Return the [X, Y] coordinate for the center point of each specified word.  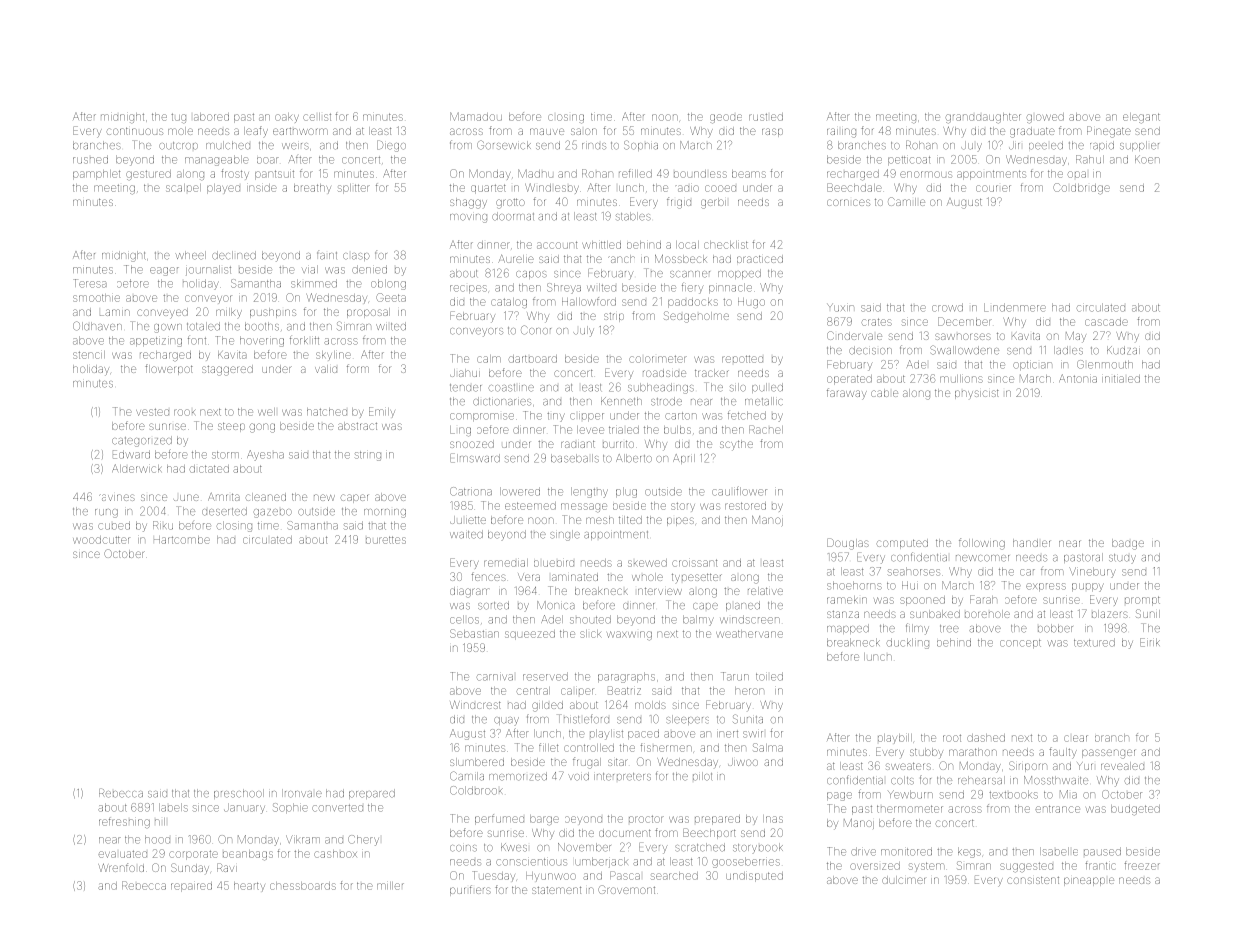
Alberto [634, 458]
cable [884, 393]
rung [106, 513]
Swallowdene [964, 350]
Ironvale [302, 793]
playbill [895, 738]
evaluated [122, 854]
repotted [742, 359]
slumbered [477, 762]
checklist [726, 245]
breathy [312, 188]
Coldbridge [1081, 188]
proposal [368, 313]
